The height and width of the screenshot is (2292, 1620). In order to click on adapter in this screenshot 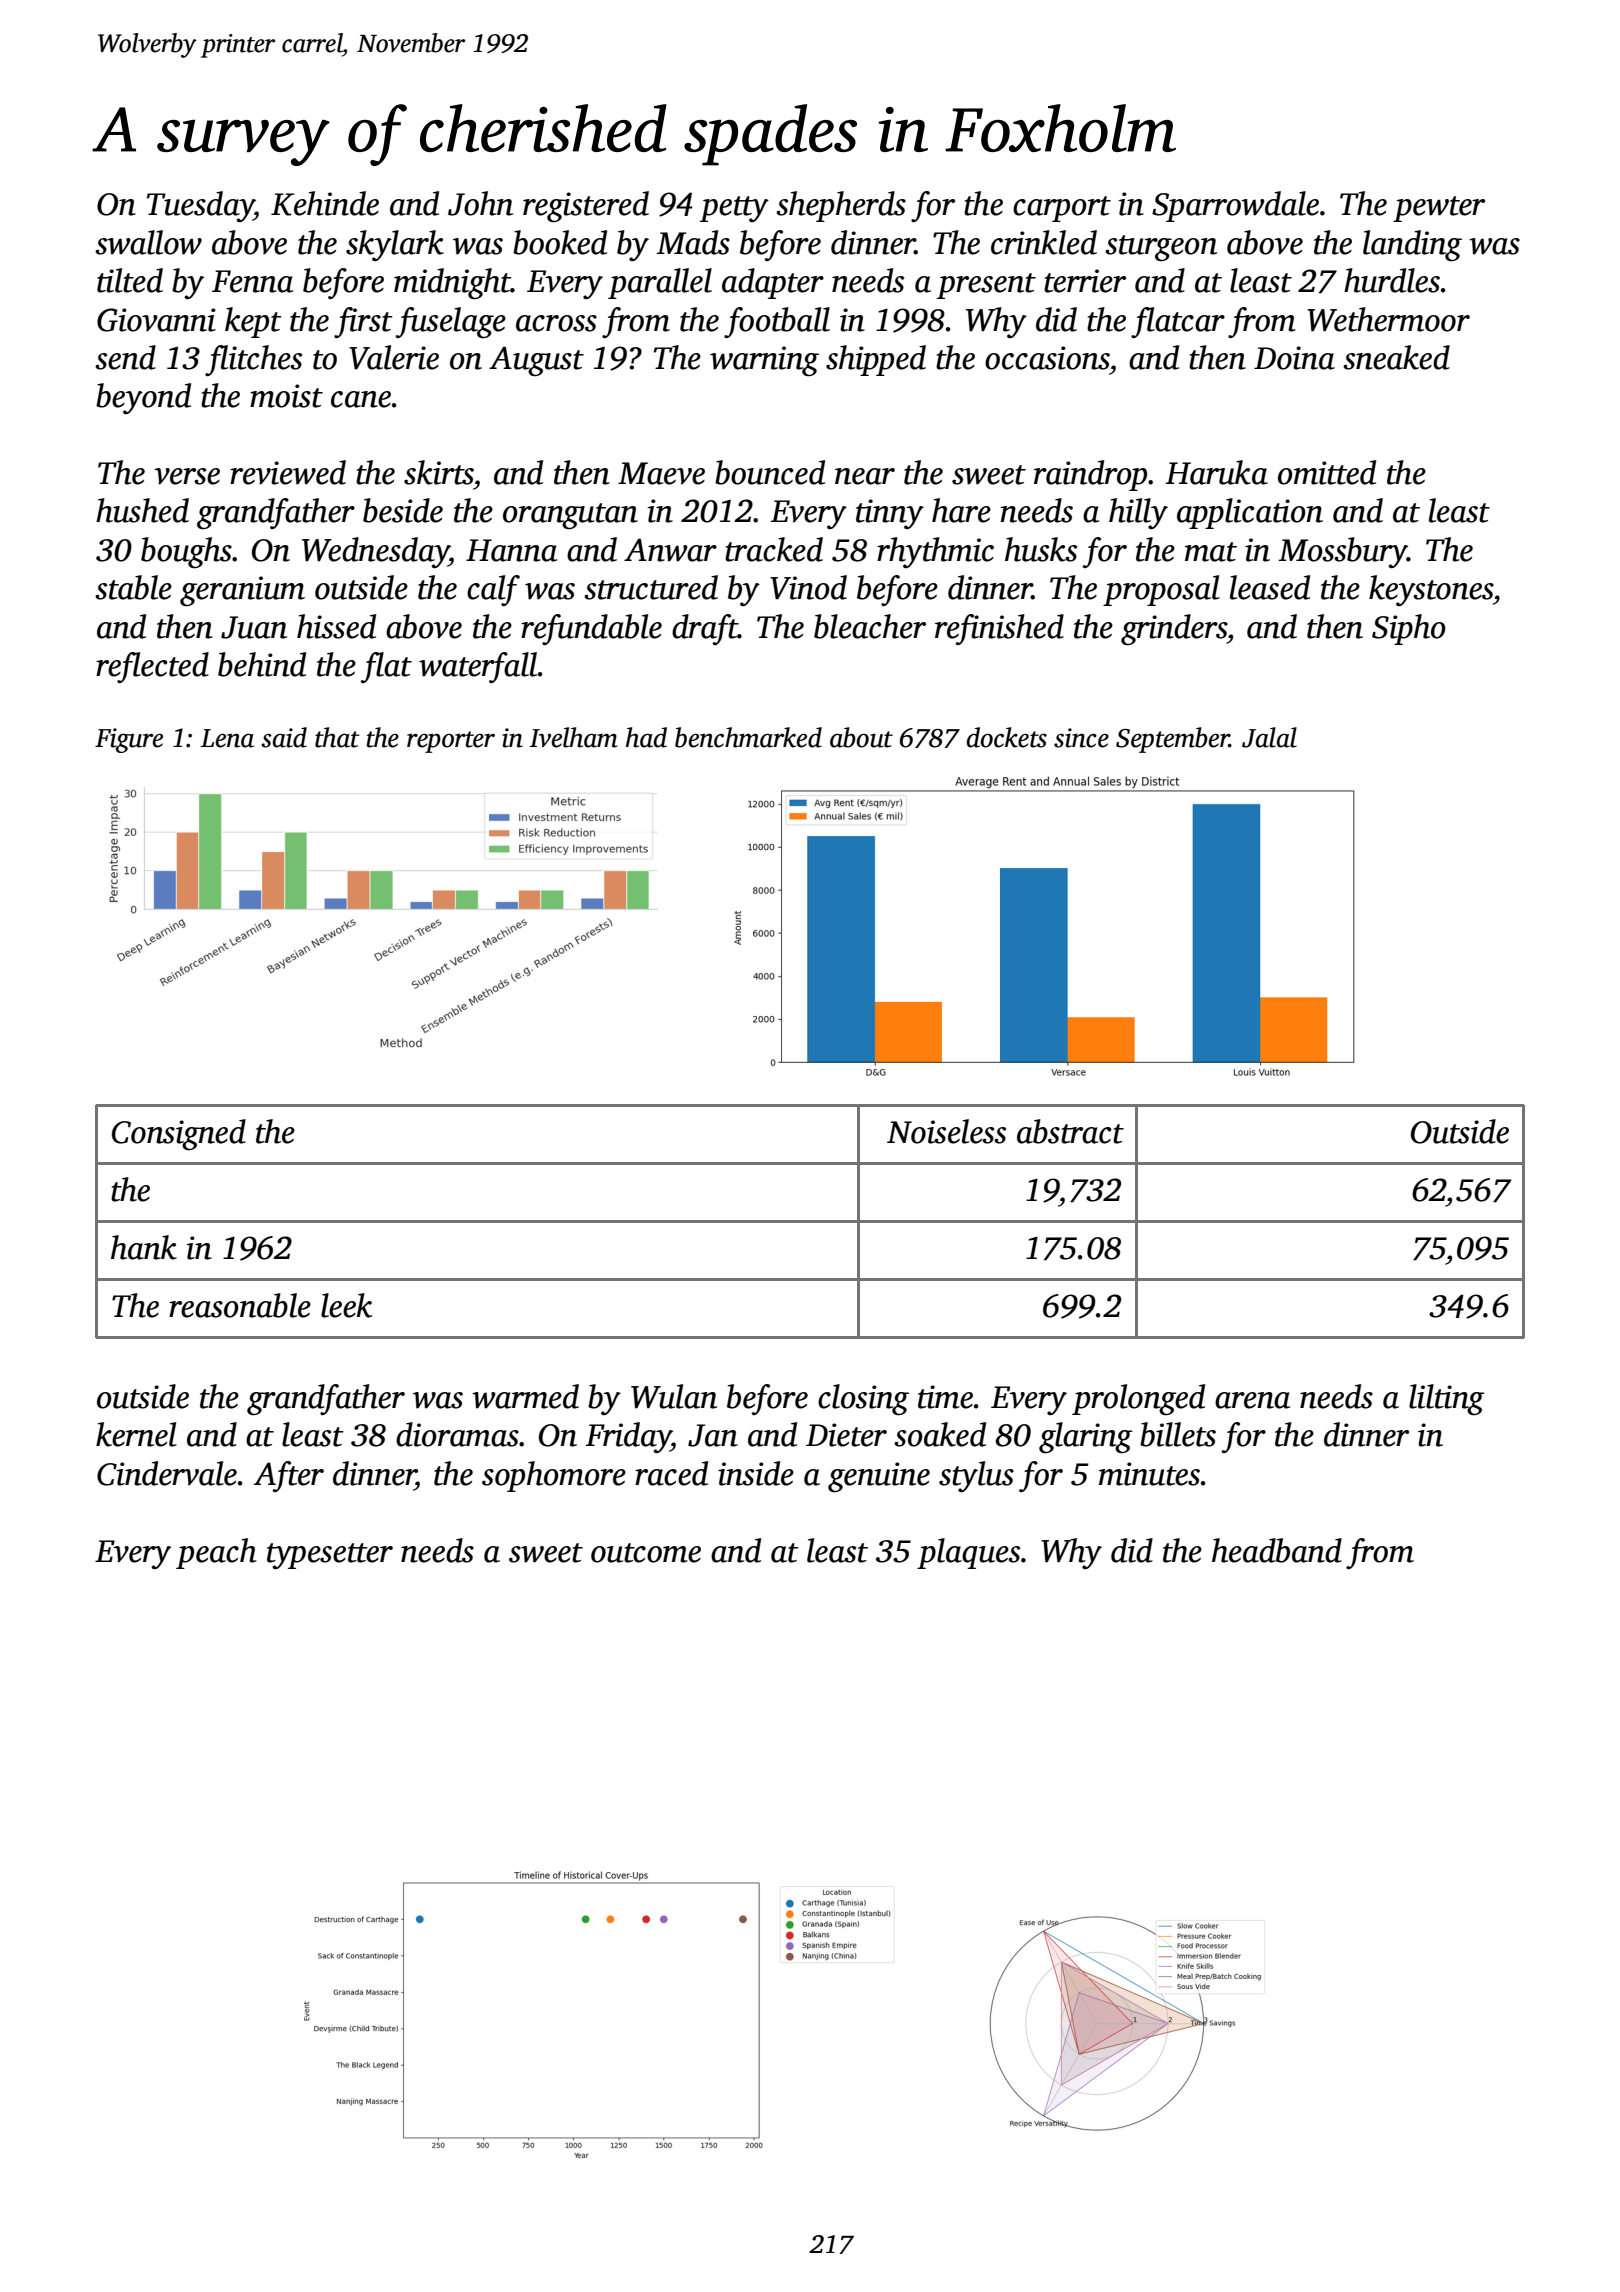, I will do `click(773, 283)`.
